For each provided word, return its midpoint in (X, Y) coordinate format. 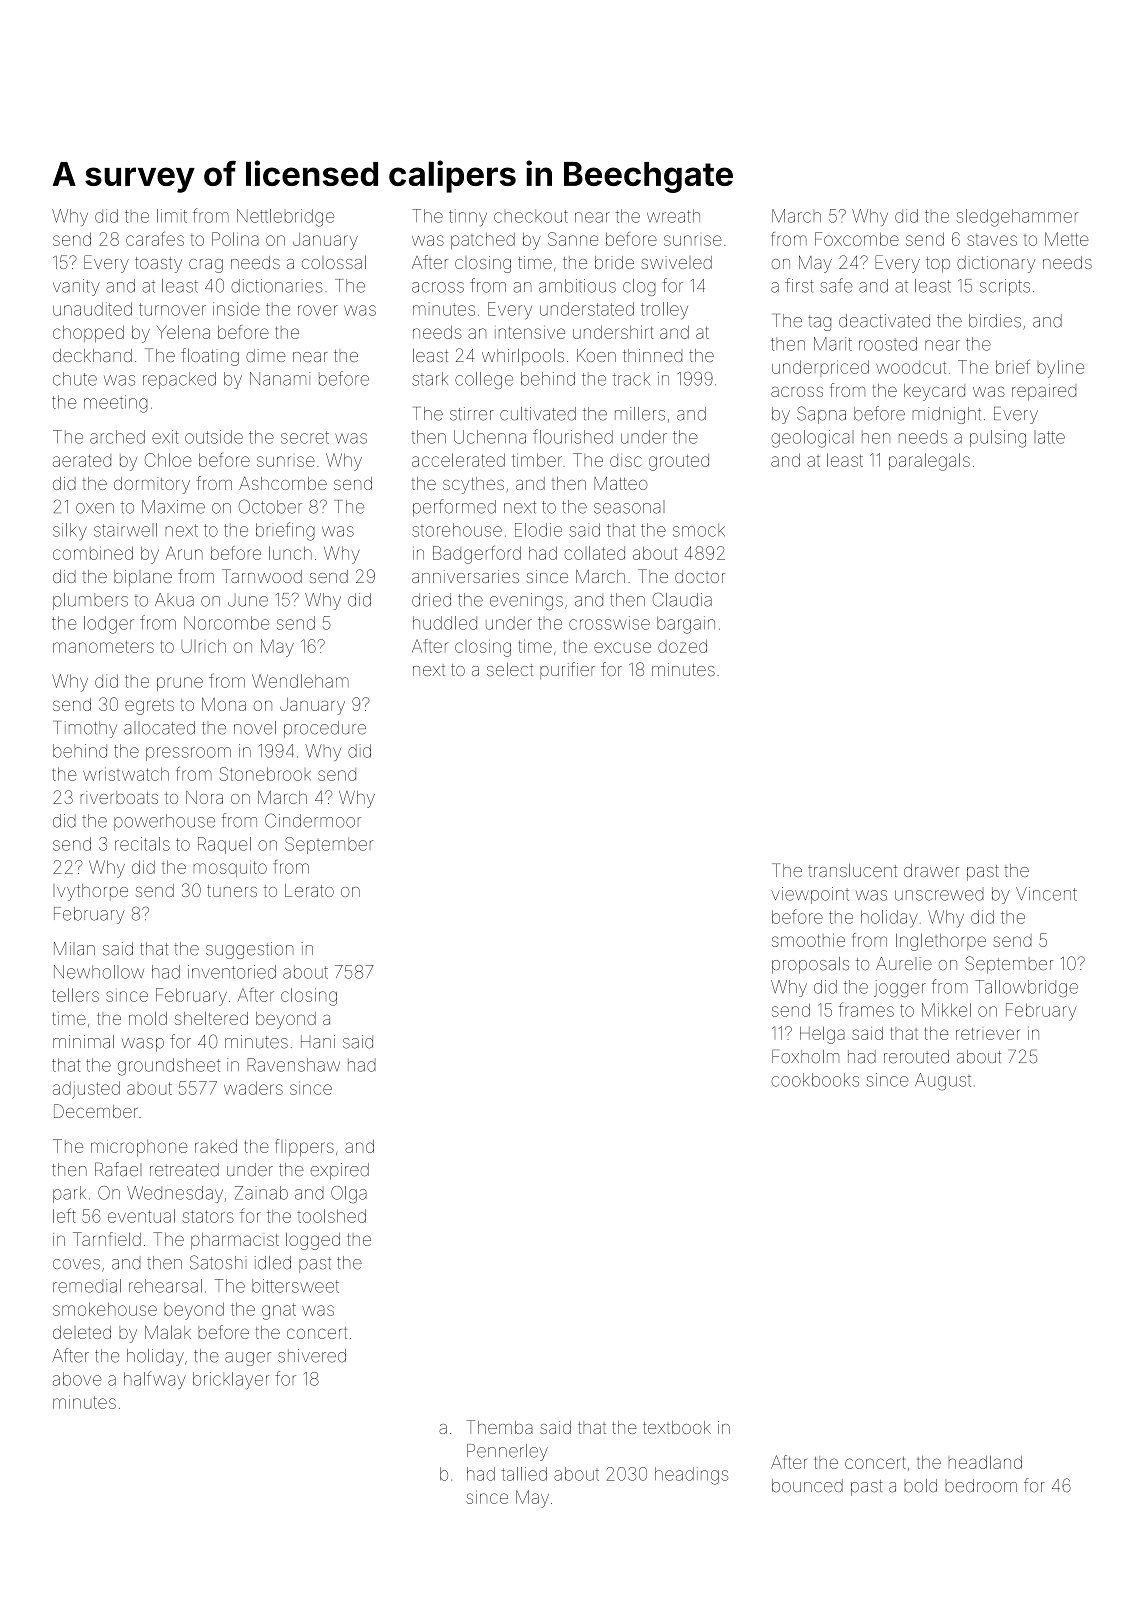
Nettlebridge (285, 218)
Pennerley (507, 1452)
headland (985, 1462)
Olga (349, 1195)
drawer (931, 870)
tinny (468, 217)
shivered (312, 1356)
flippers (305, 1147)
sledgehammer (1017, 218)
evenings (526, 601)
